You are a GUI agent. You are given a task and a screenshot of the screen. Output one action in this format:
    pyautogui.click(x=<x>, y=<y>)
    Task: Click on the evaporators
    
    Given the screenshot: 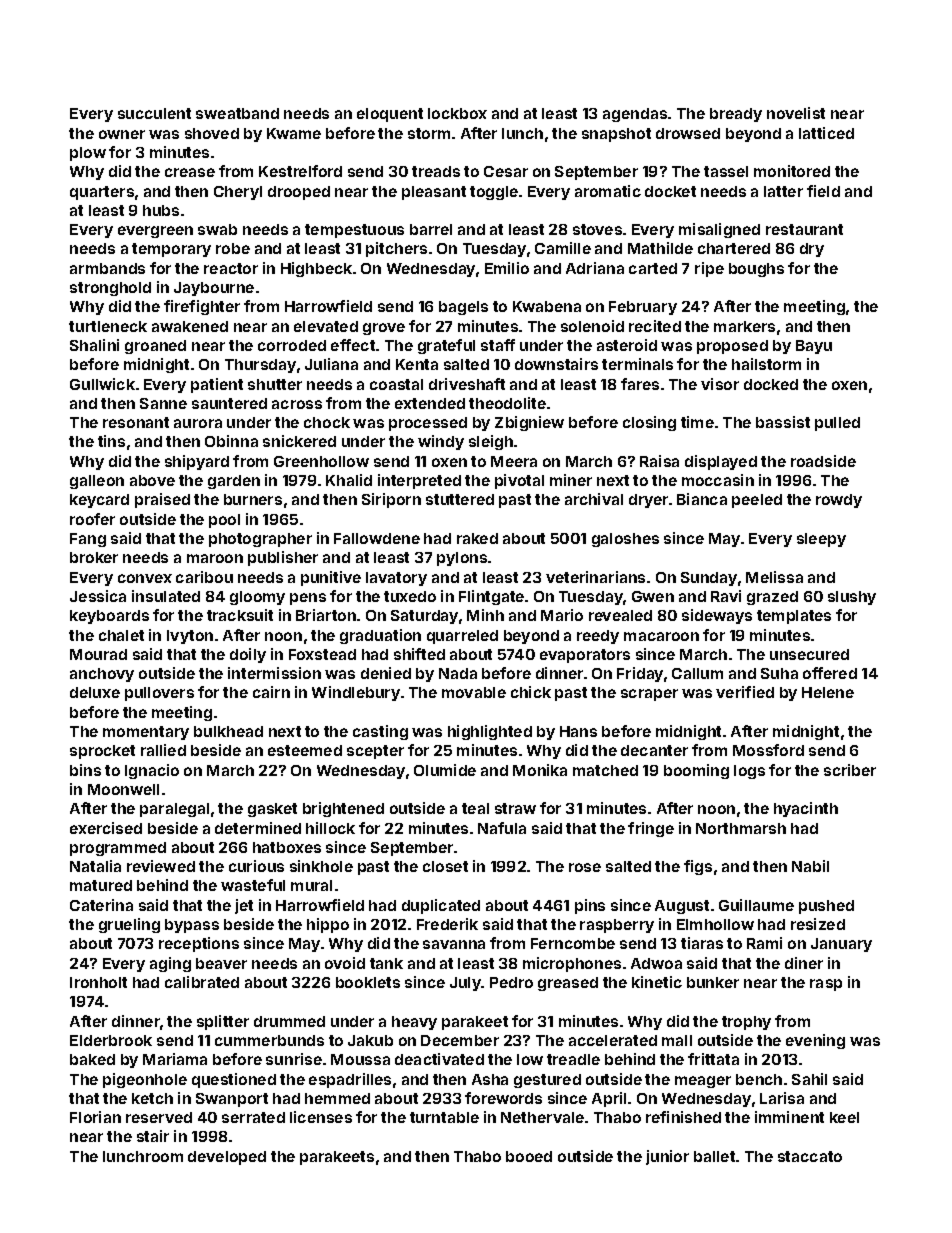 What is the action you would take?
    pyautogui.click(x=585, y=656)
